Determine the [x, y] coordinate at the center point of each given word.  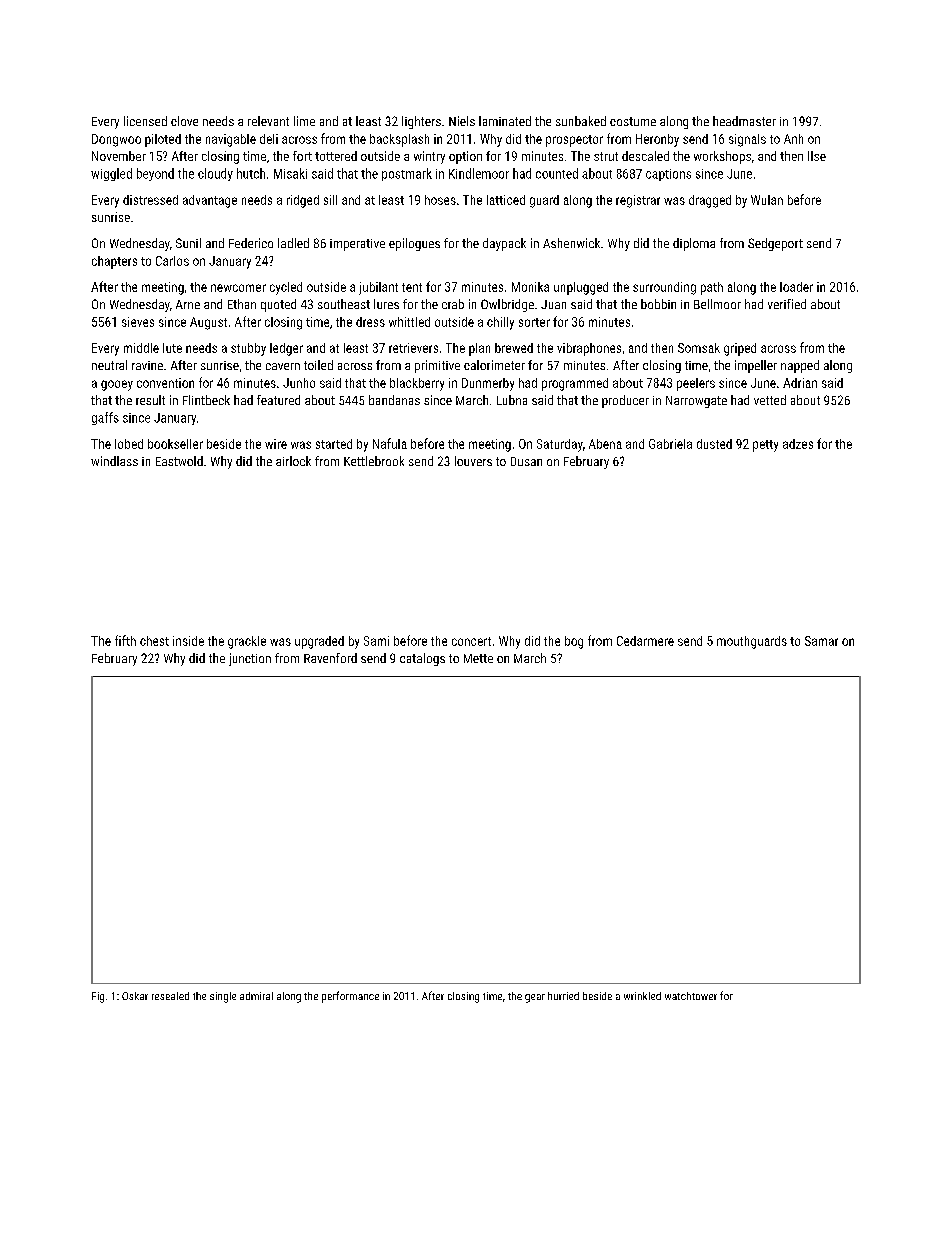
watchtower [691, 996]
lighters [421, 122]
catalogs [422, 659]
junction [250, 659]
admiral [256, 996]
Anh [793, 139]
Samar [821, 641]
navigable [231, 140]
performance [350, 997]
